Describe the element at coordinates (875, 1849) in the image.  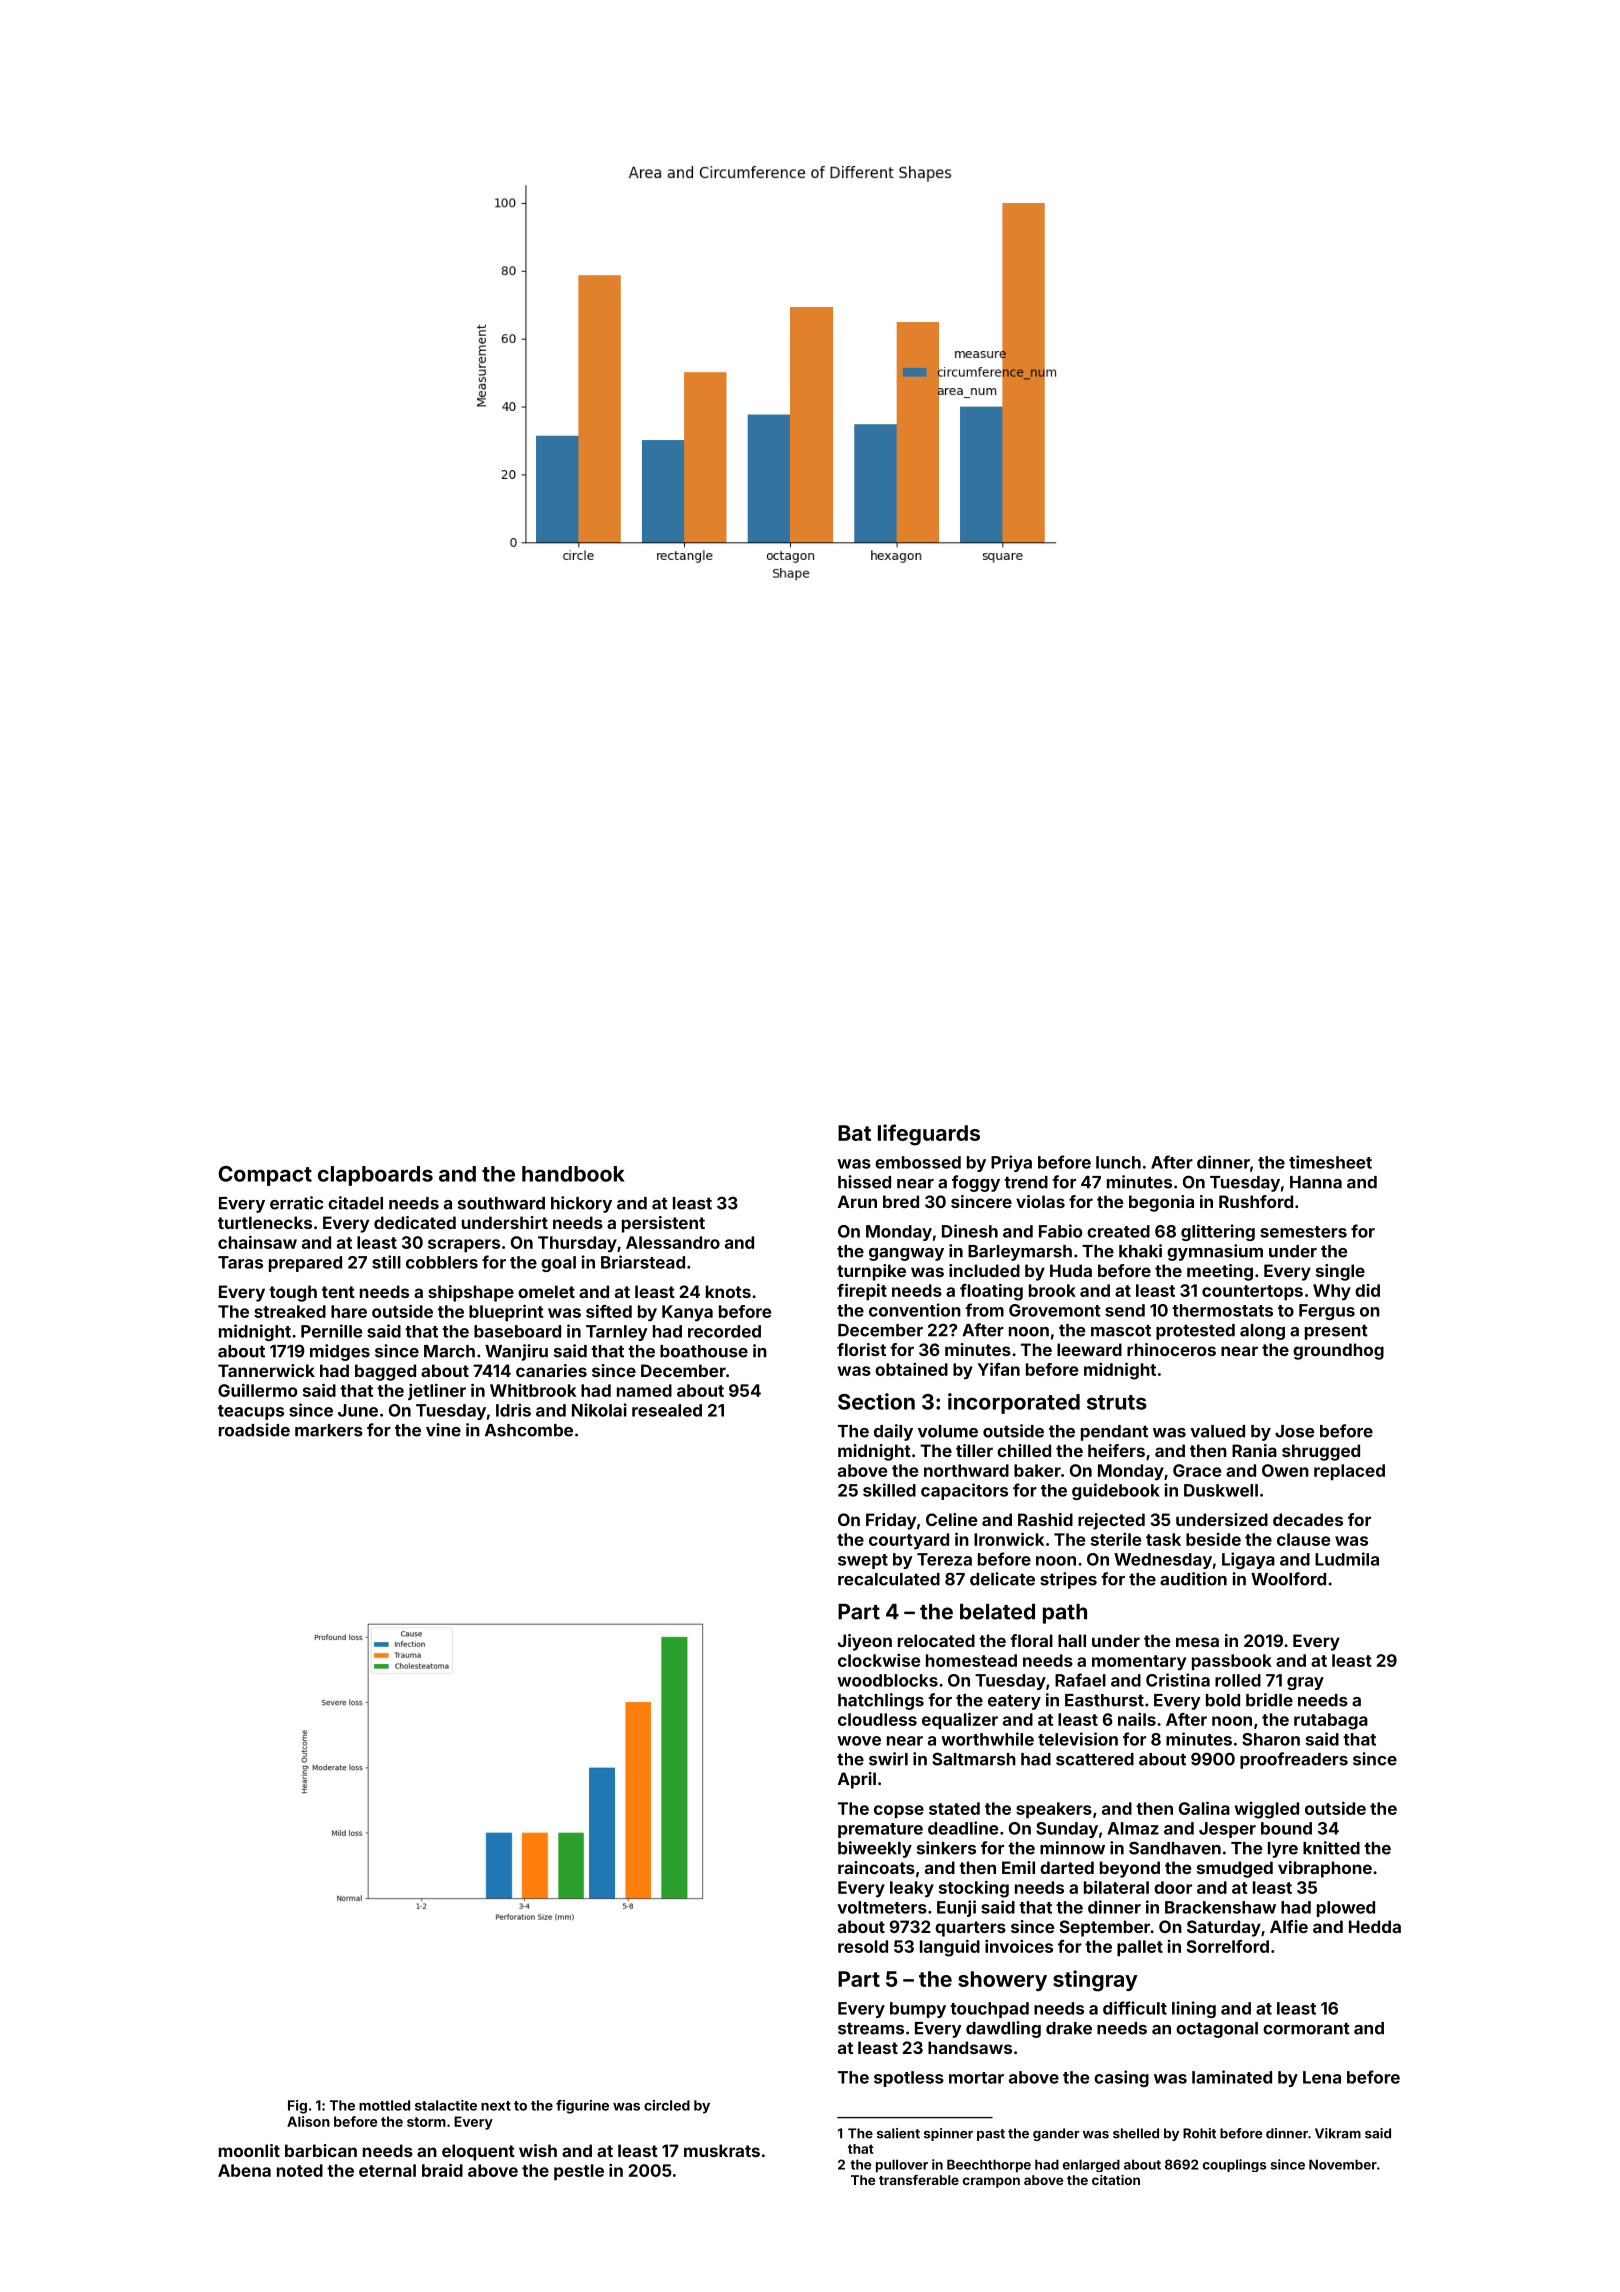
I see `biweekly` at that location.
